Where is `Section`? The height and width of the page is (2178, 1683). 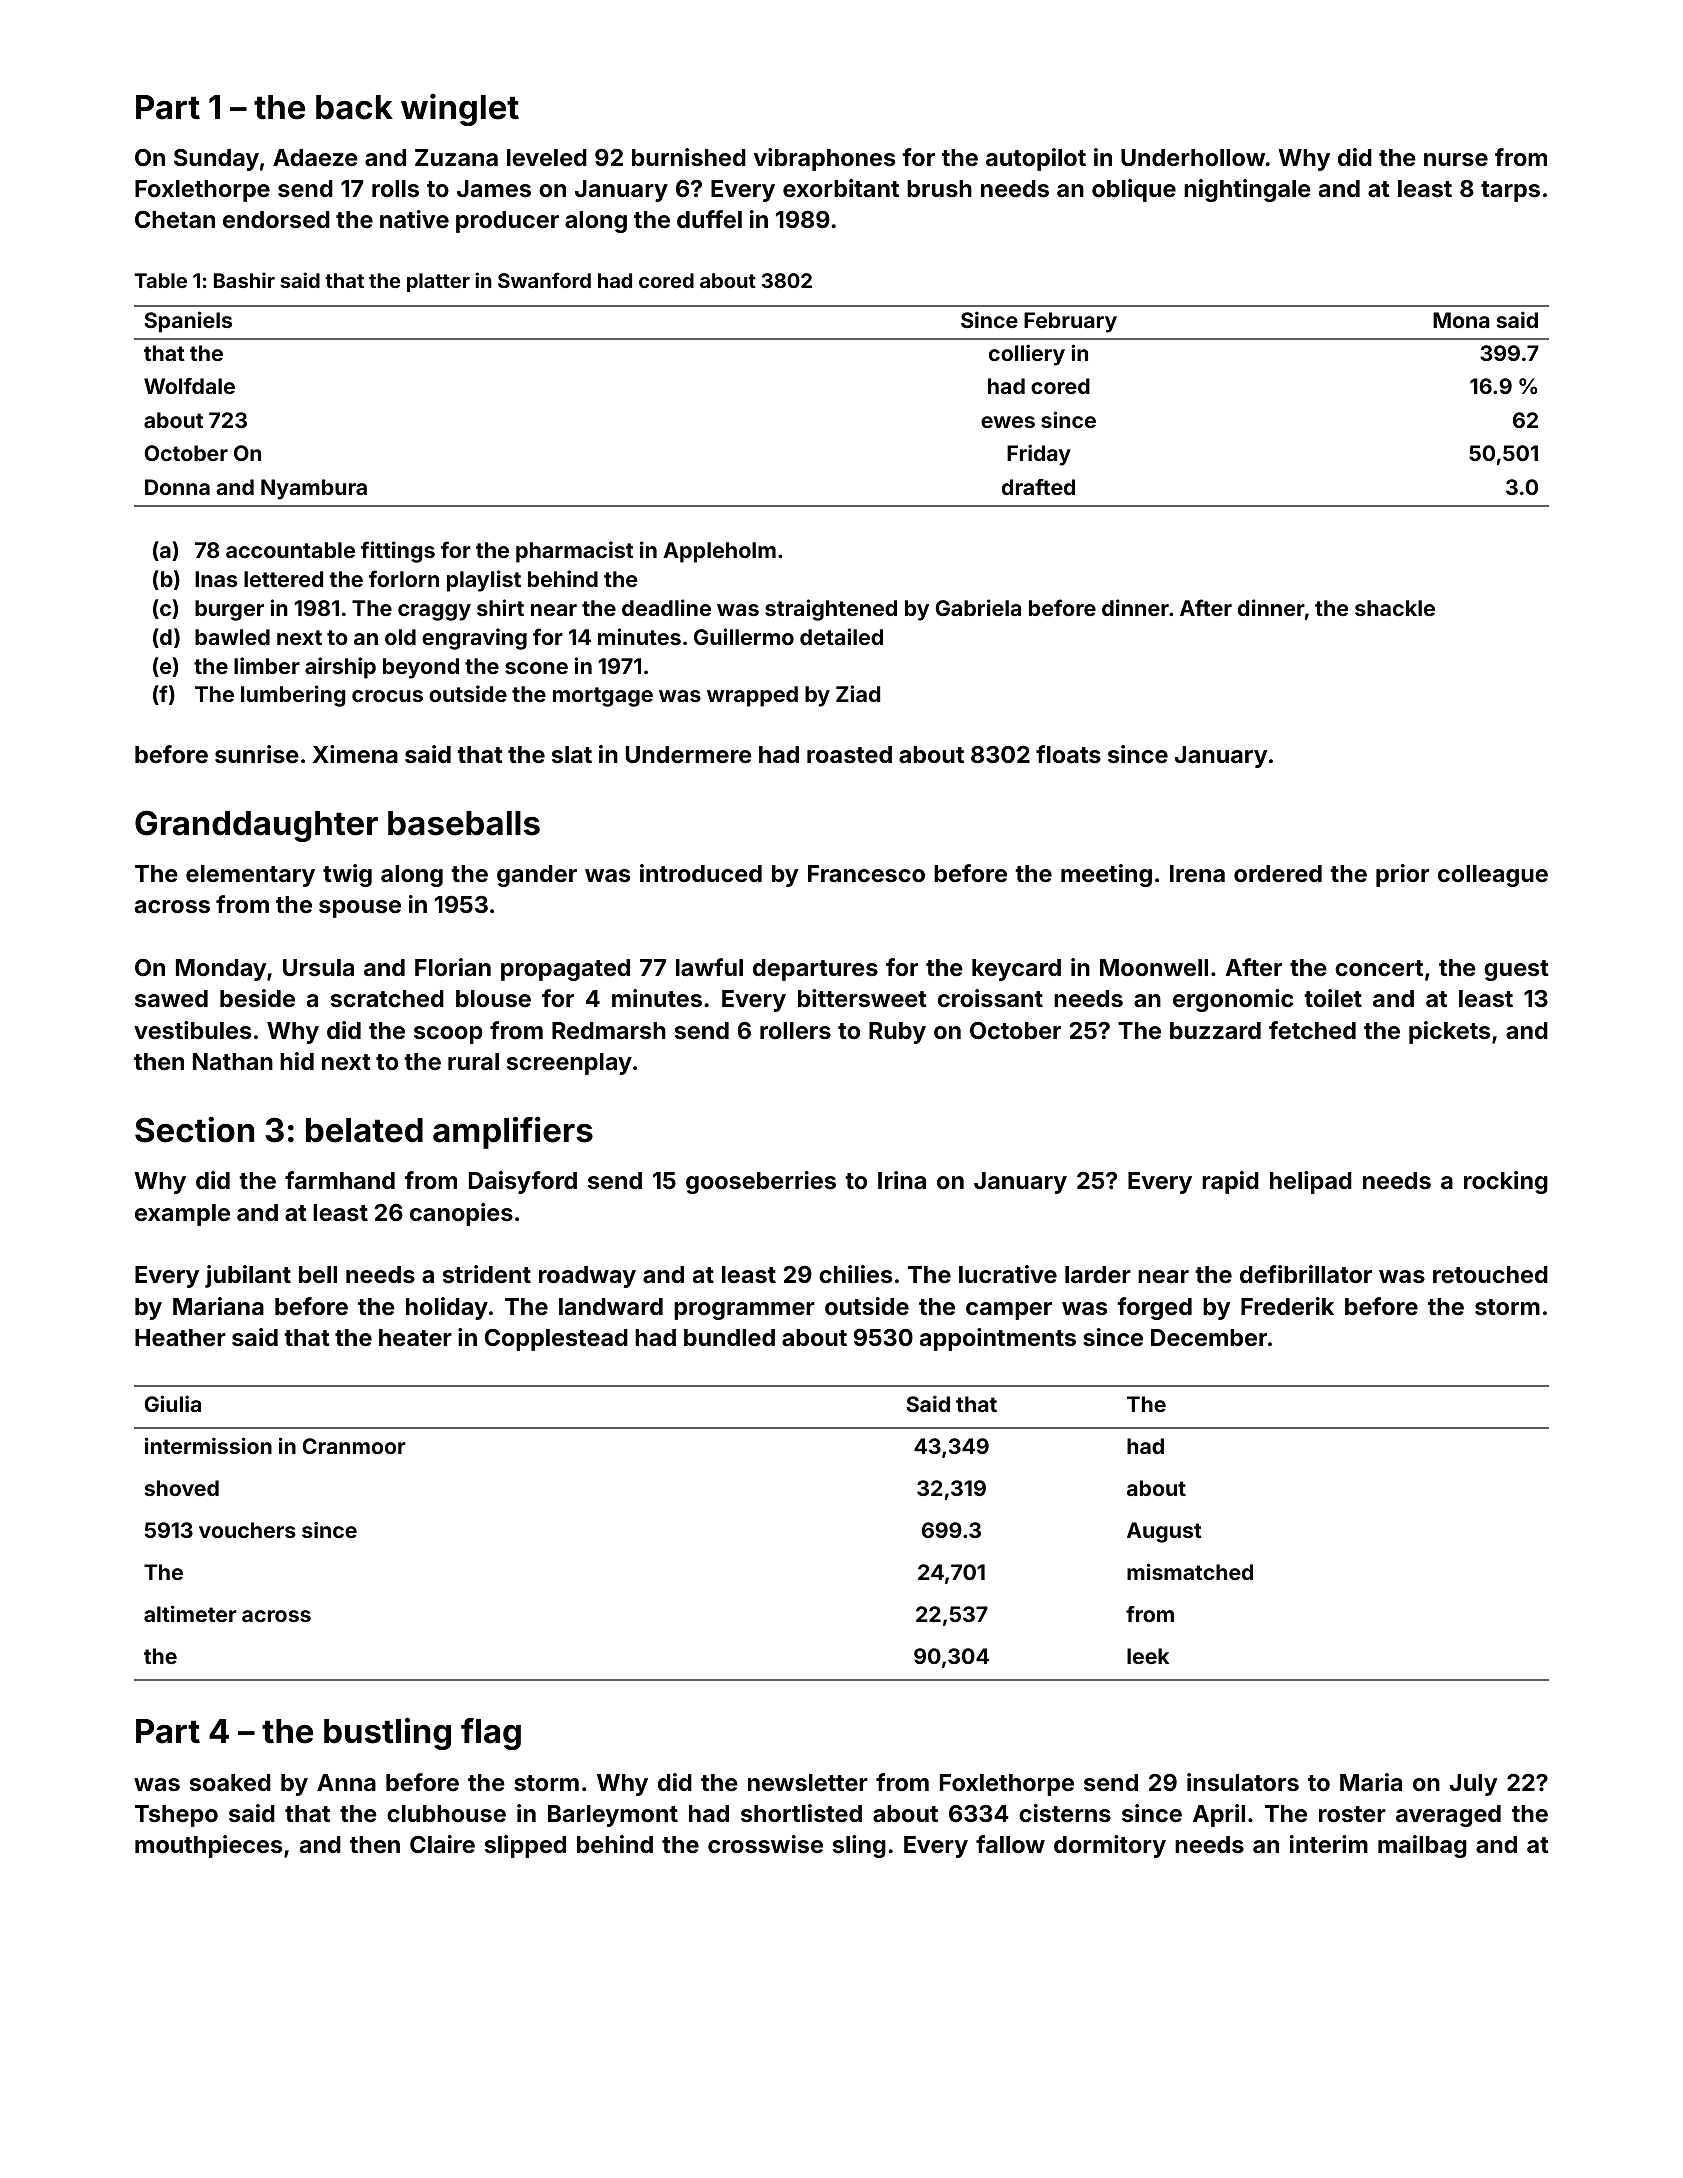 Section is located at coordinates (194, 1130).
